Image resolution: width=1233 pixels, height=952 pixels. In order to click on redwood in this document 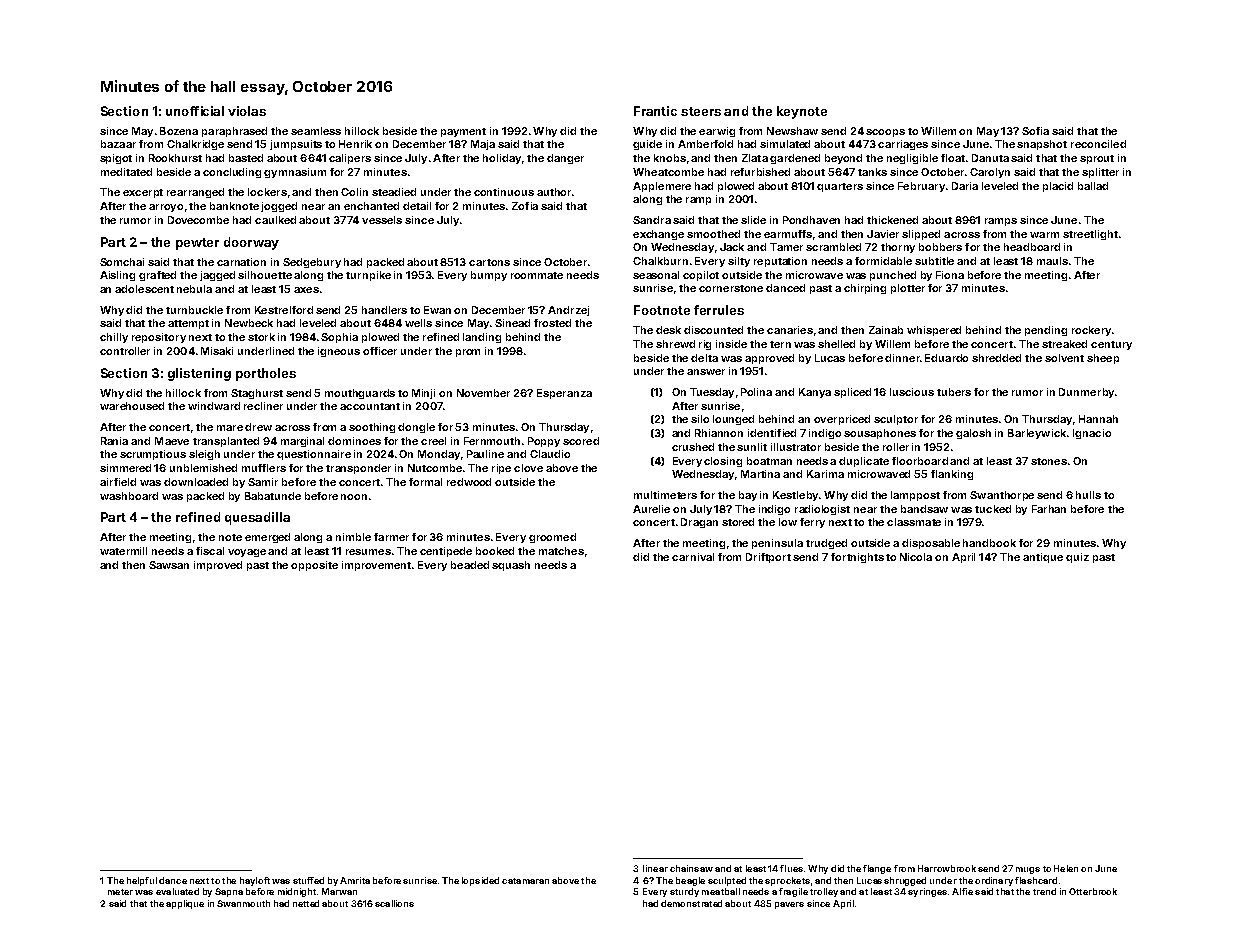, I will do `click(469, 482)`.
